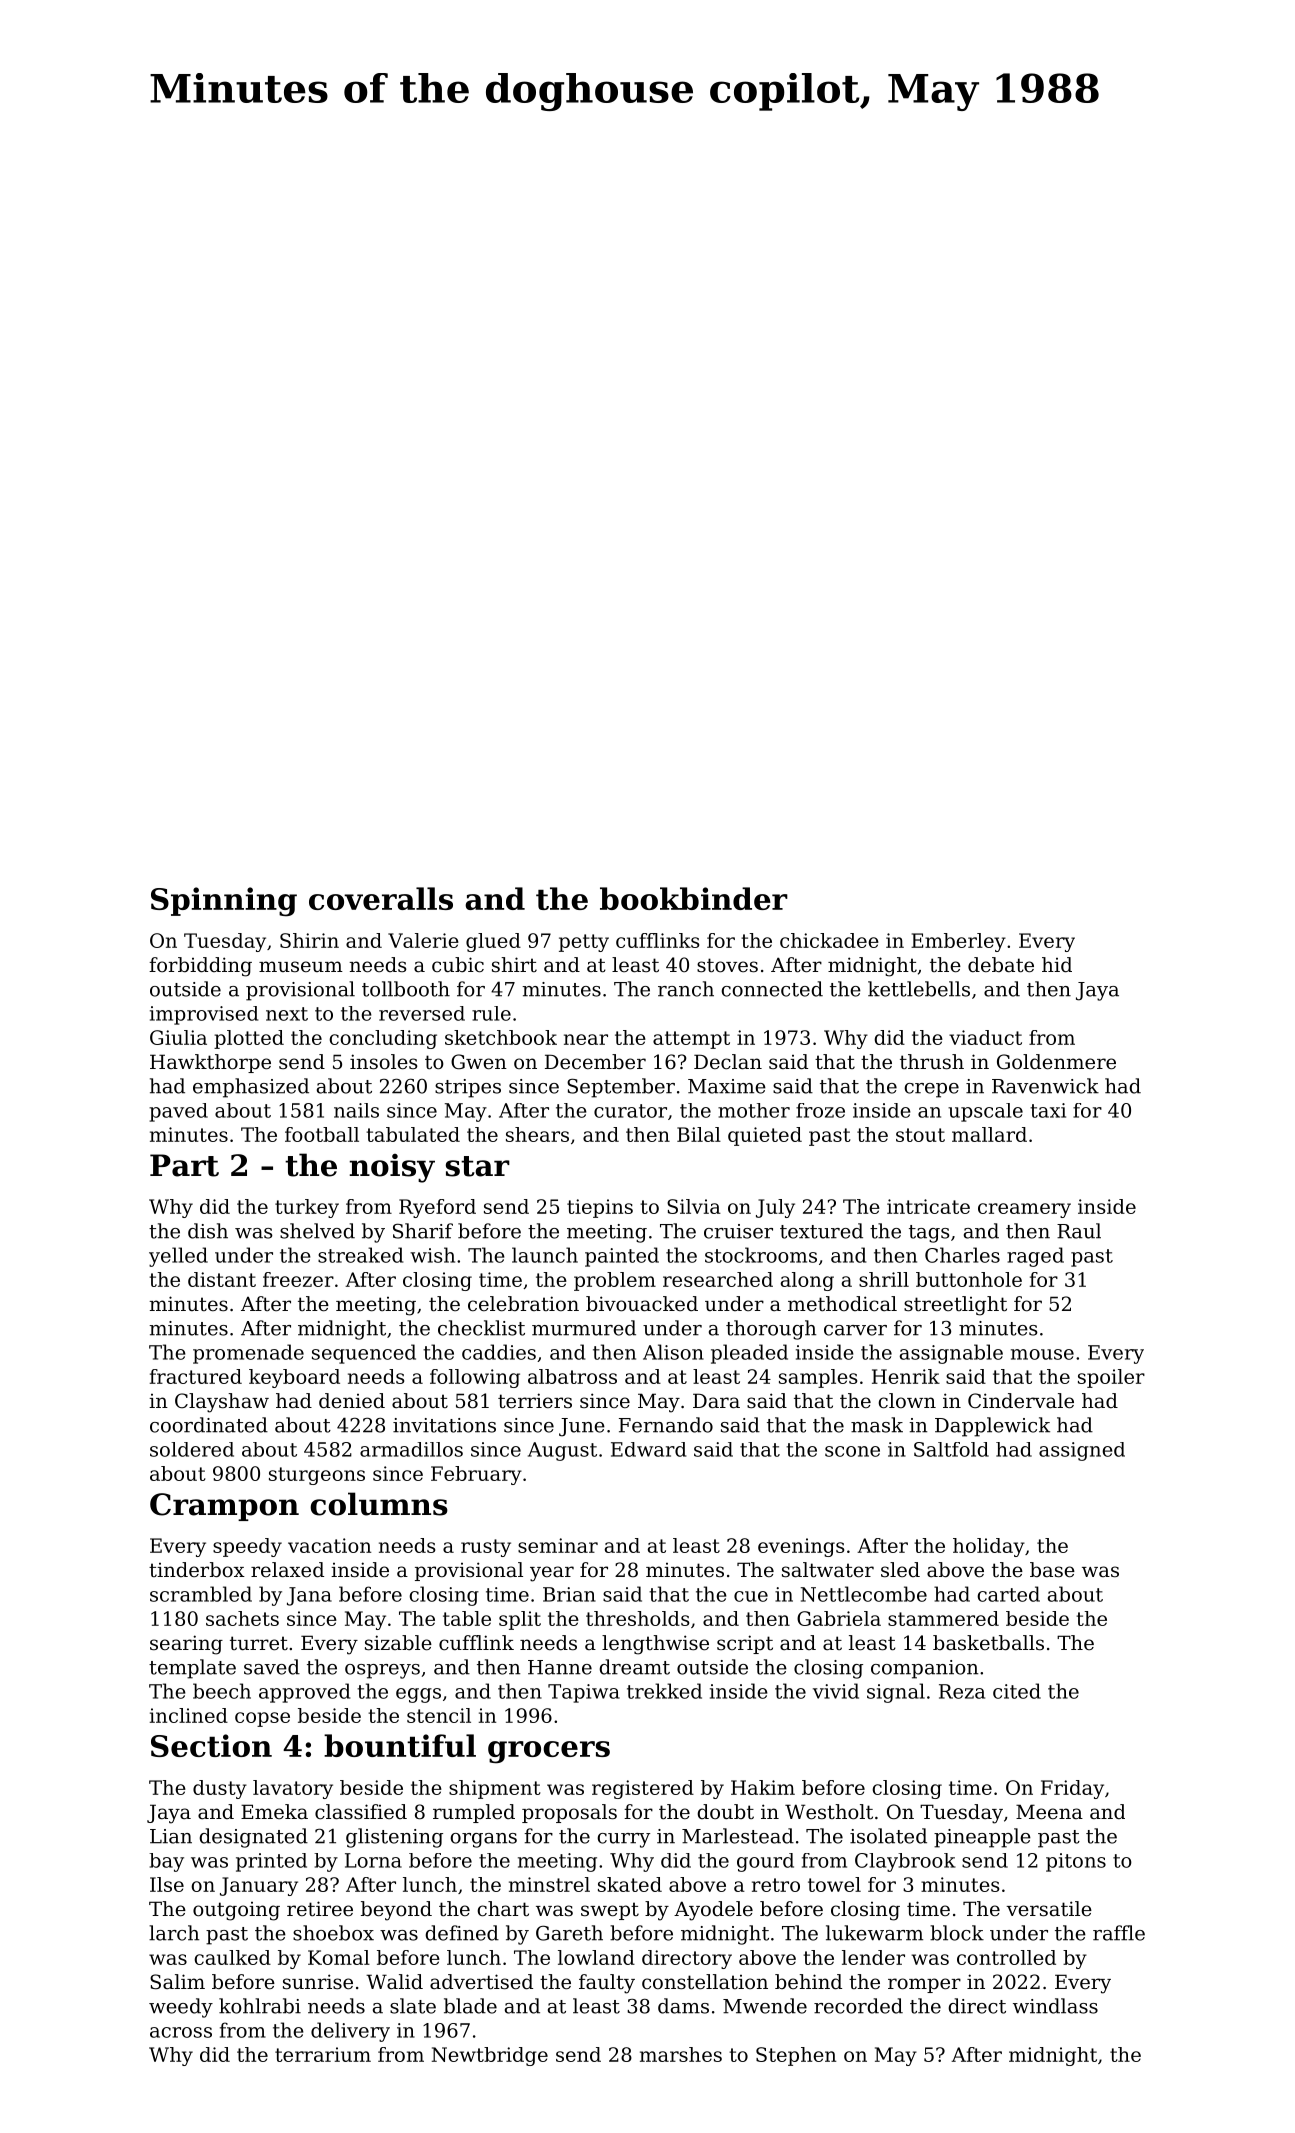 The width and height of the page is (1295, 2133). Describe the element at coordinates (852, 1451) in the page. I see `scone` at that location.
